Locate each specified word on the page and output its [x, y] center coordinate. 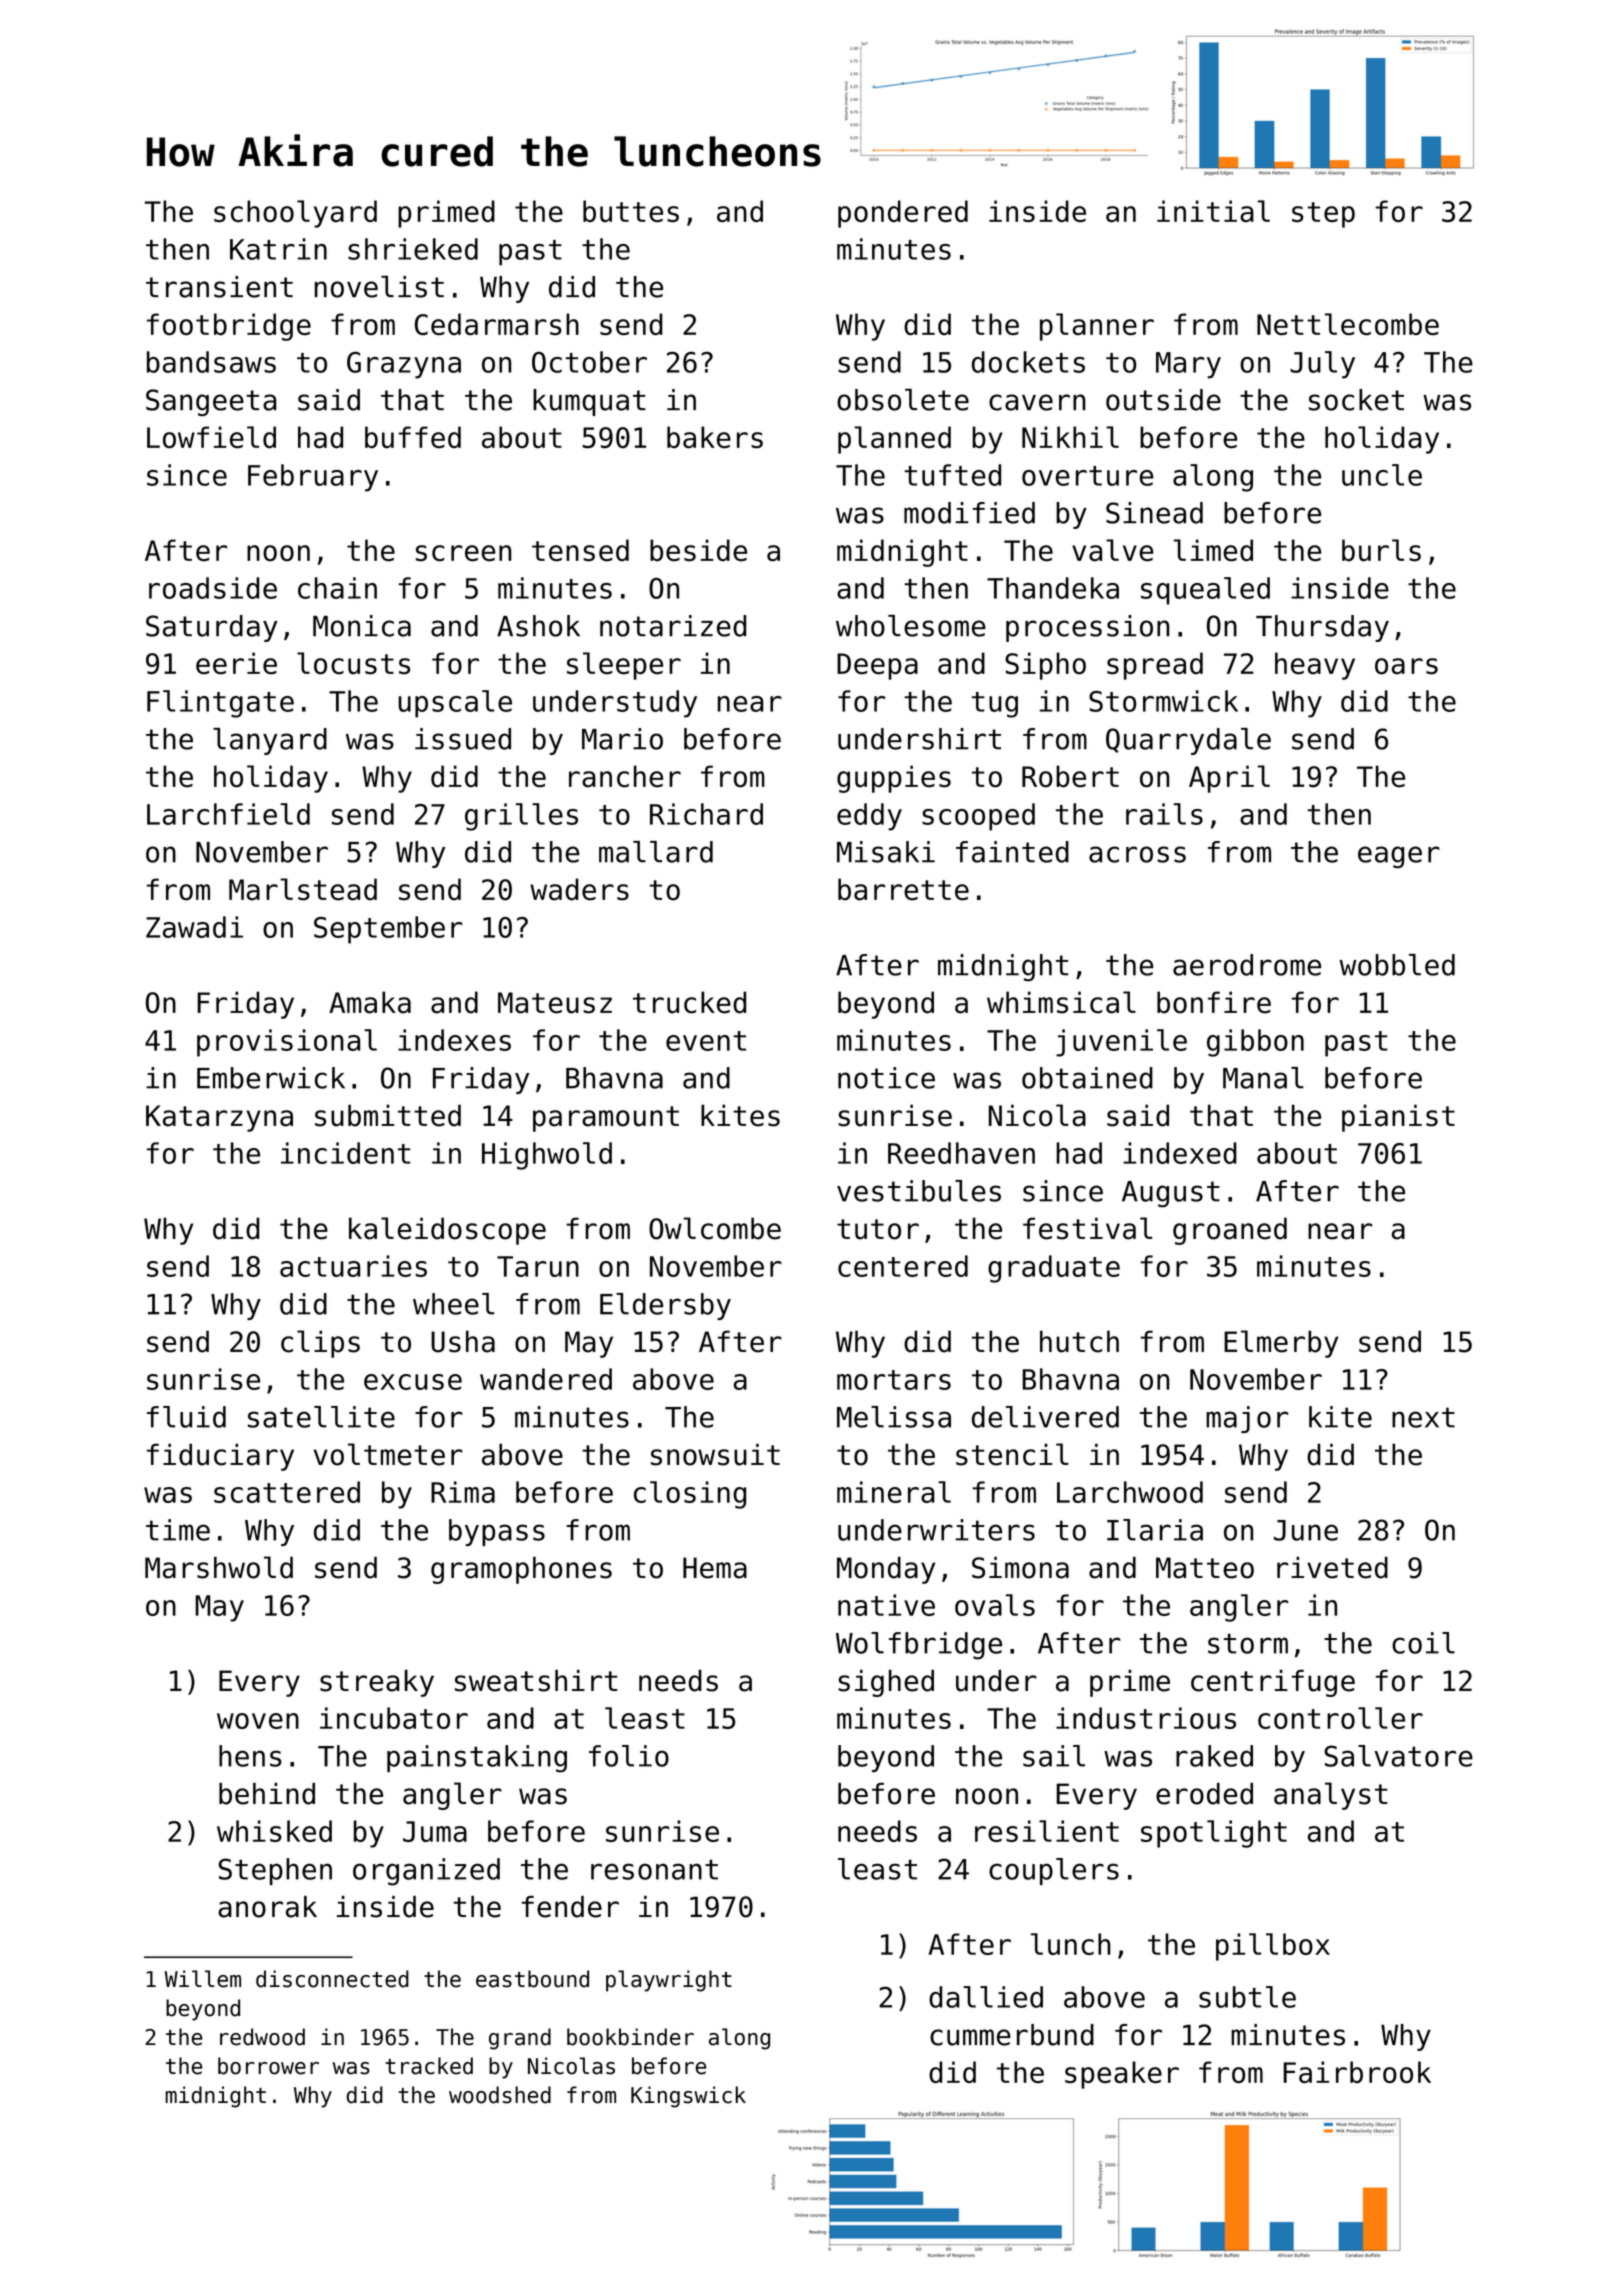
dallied [986, 1997]
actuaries [353, 1266]
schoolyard [295, 214]
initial [1213, 211]
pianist [1398, 1118]
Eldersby [665, 1306]
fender [570, 1907]
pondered [903, 214]
